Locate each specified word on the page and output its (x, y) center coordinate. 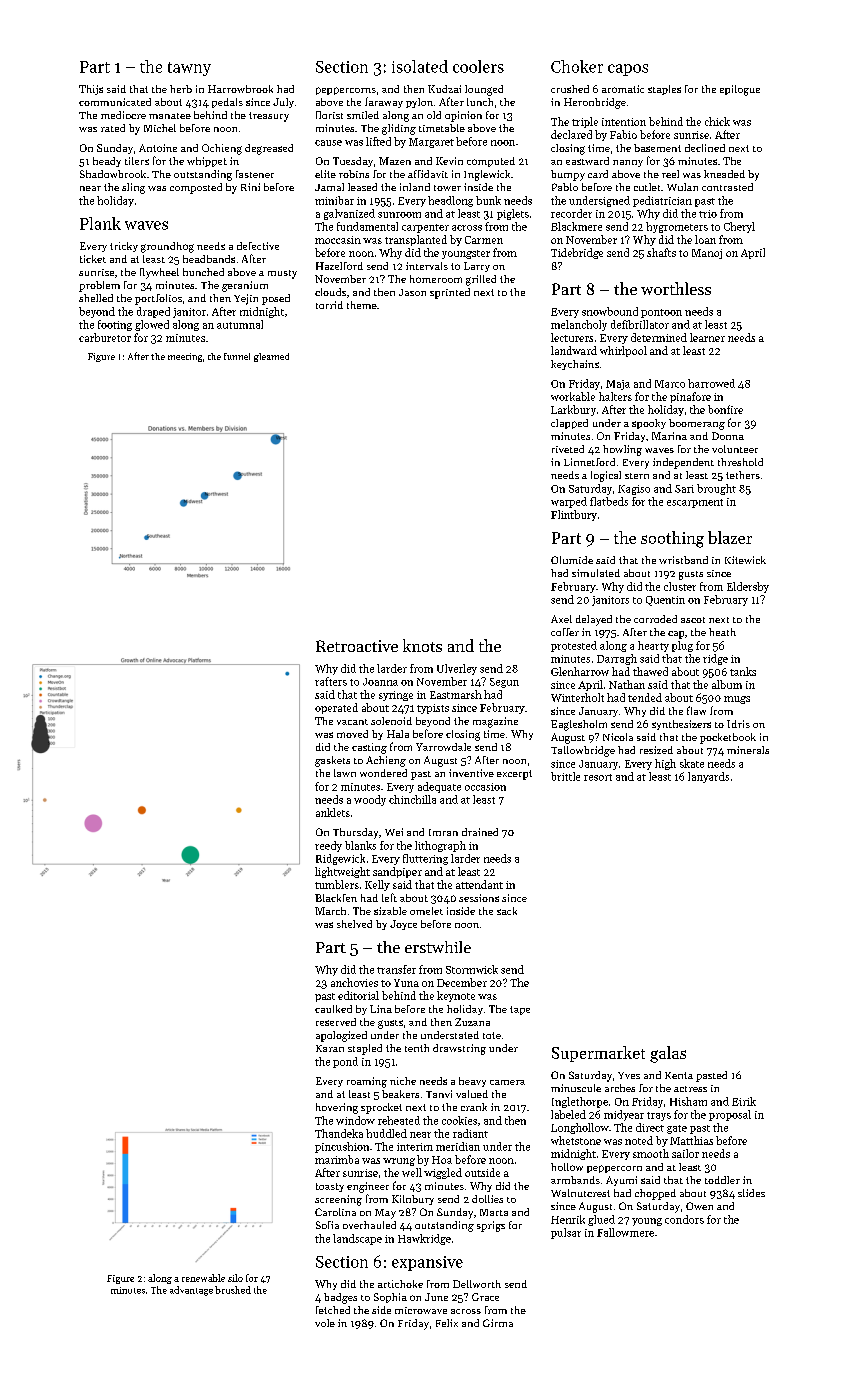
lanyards (708, 777)
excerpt (514, 775)
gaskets (332, 761)
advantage (191, 1291)
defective (258, 246)
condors (684, 1219)
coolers (478, 66)
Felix (447, 1323)
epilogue (740, 90)
